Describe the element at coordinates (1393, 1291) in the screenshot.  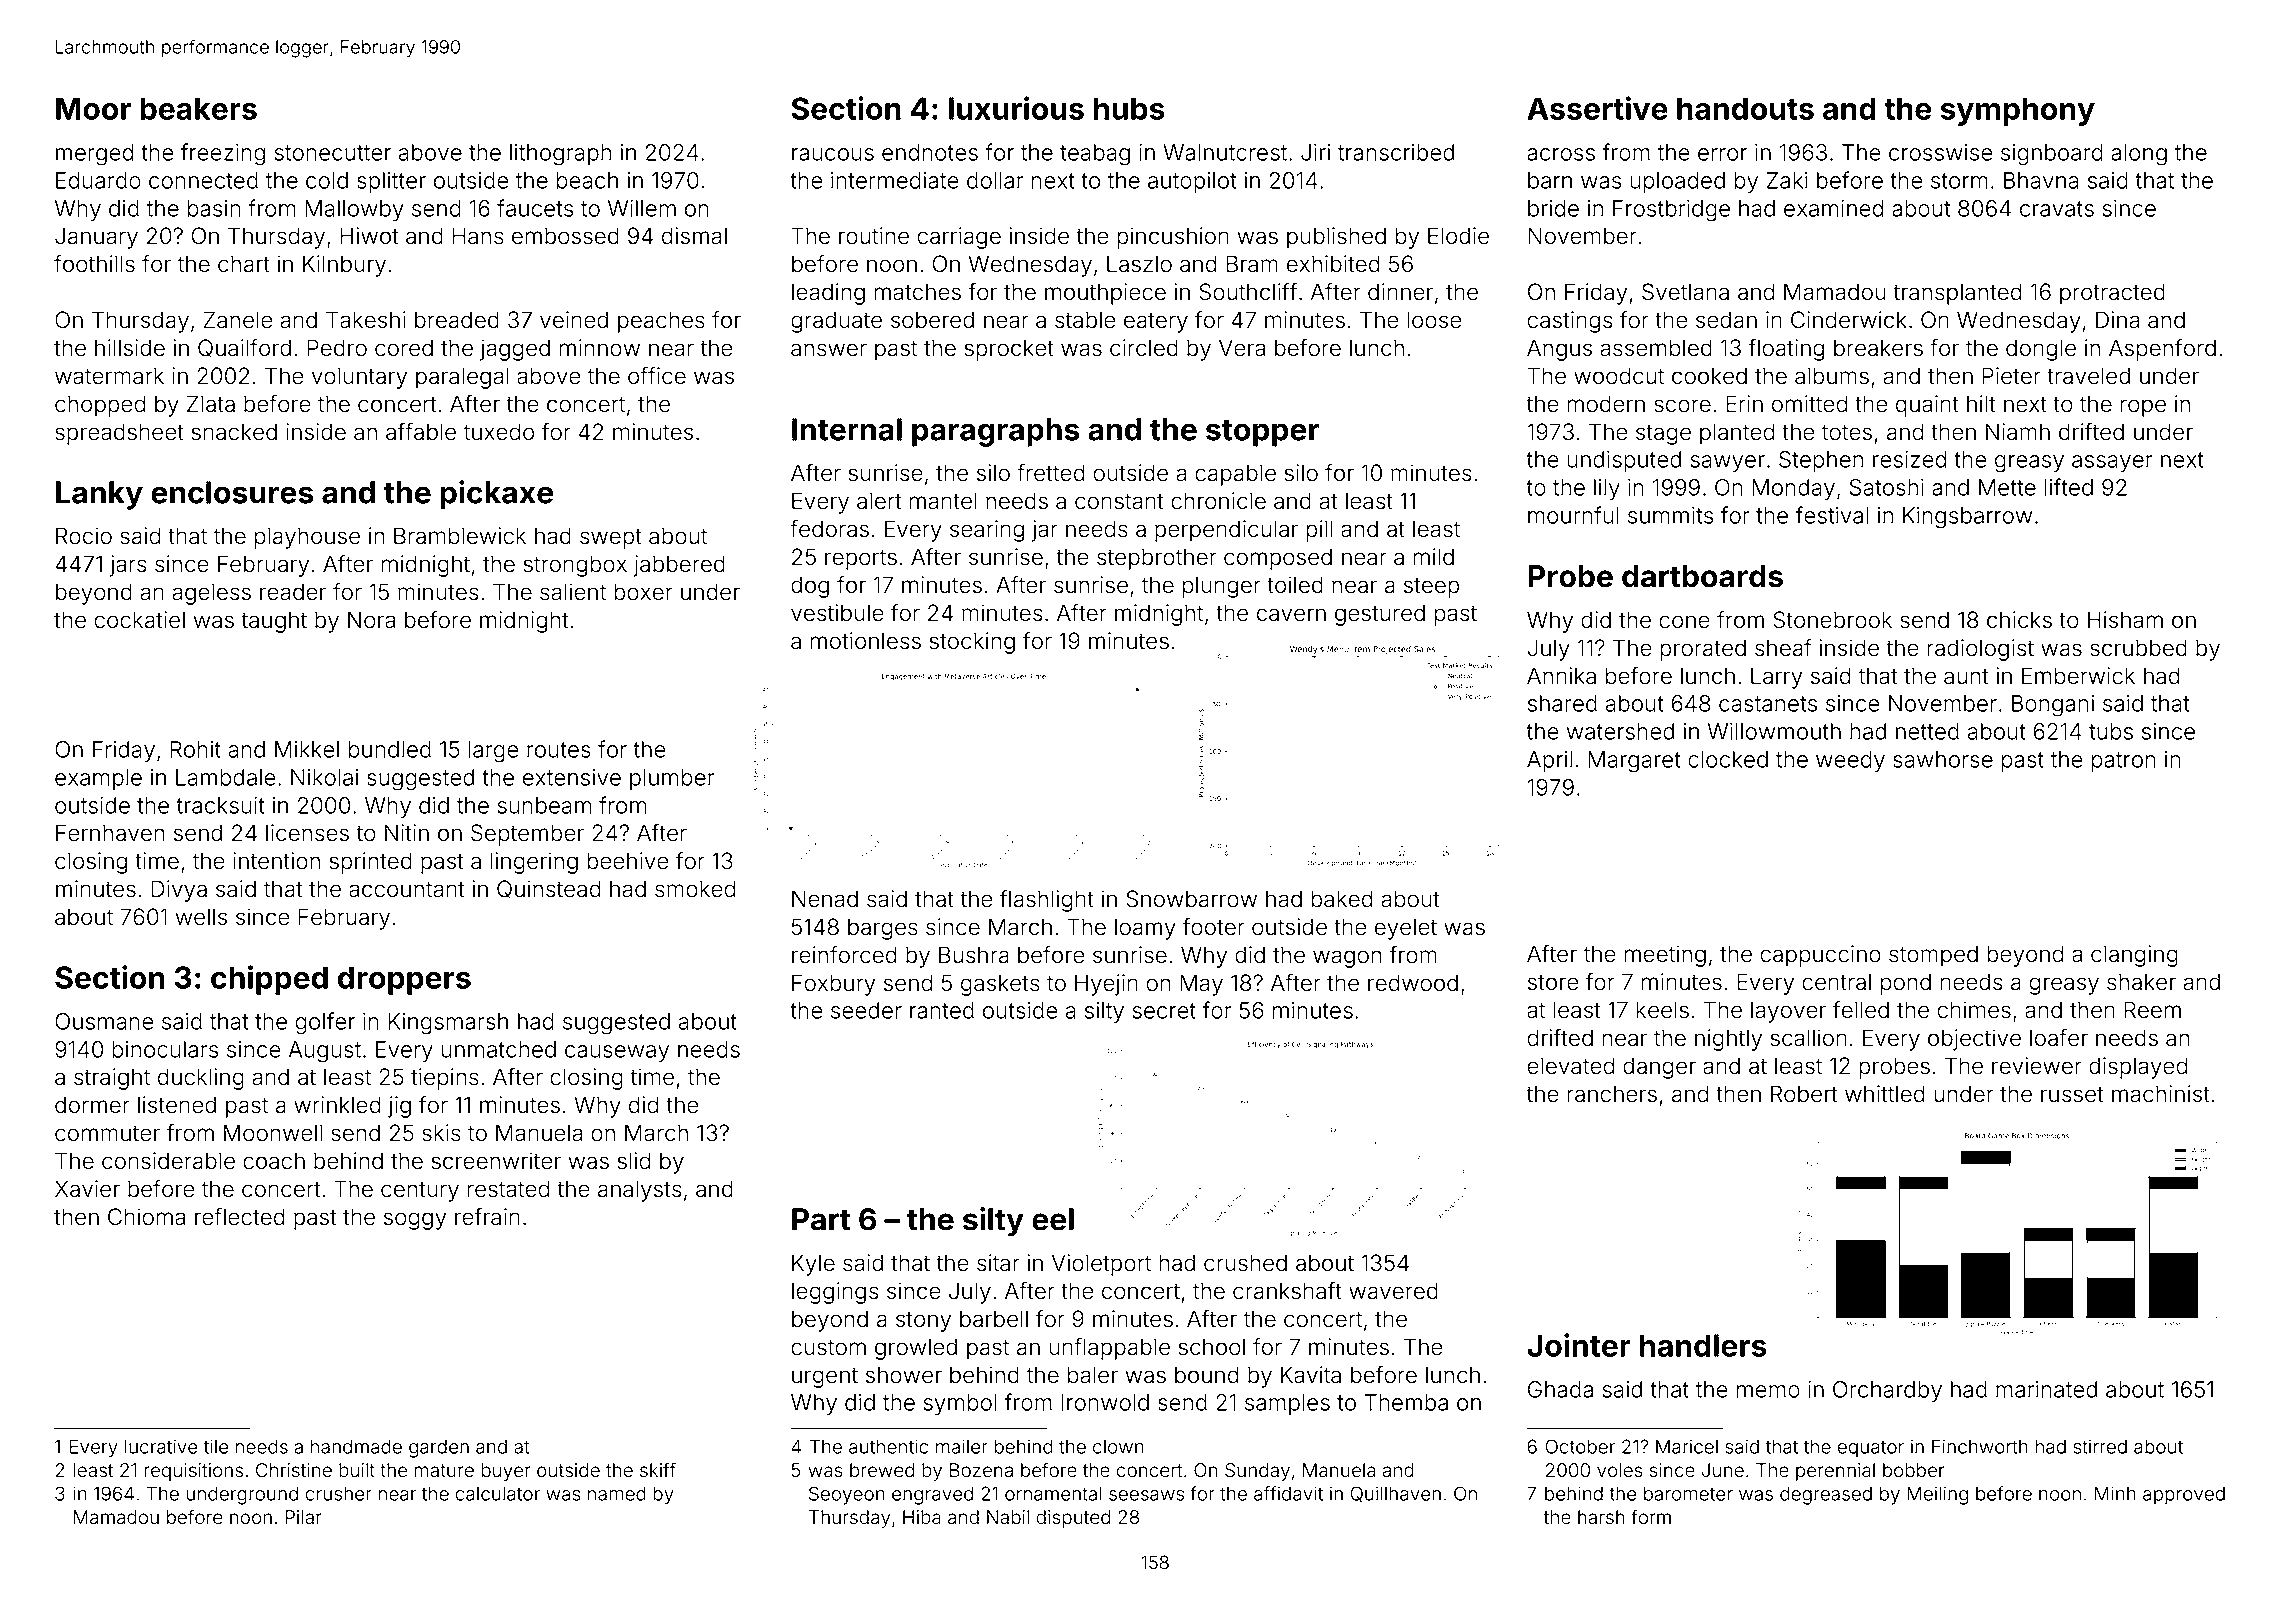
I see `wavered` at that location.
